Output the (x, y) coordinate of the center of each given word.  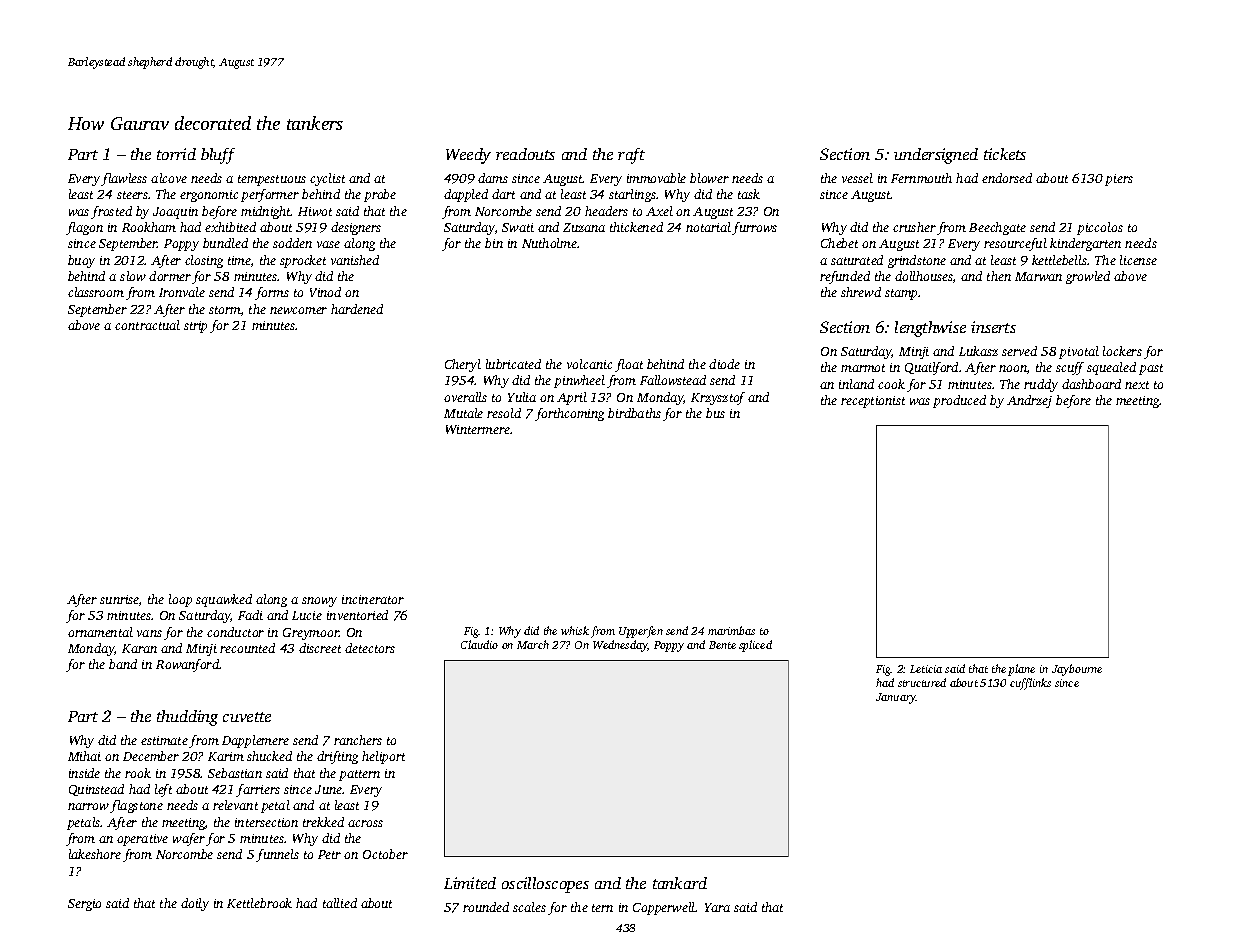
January (896, 698)
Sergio (84, 905)
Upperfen (641, 632)
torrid (176, 154)
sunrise (119, 599)
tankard (680, 883)
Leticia (926, 669)
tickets (1005, 154)
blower (709, 178)
